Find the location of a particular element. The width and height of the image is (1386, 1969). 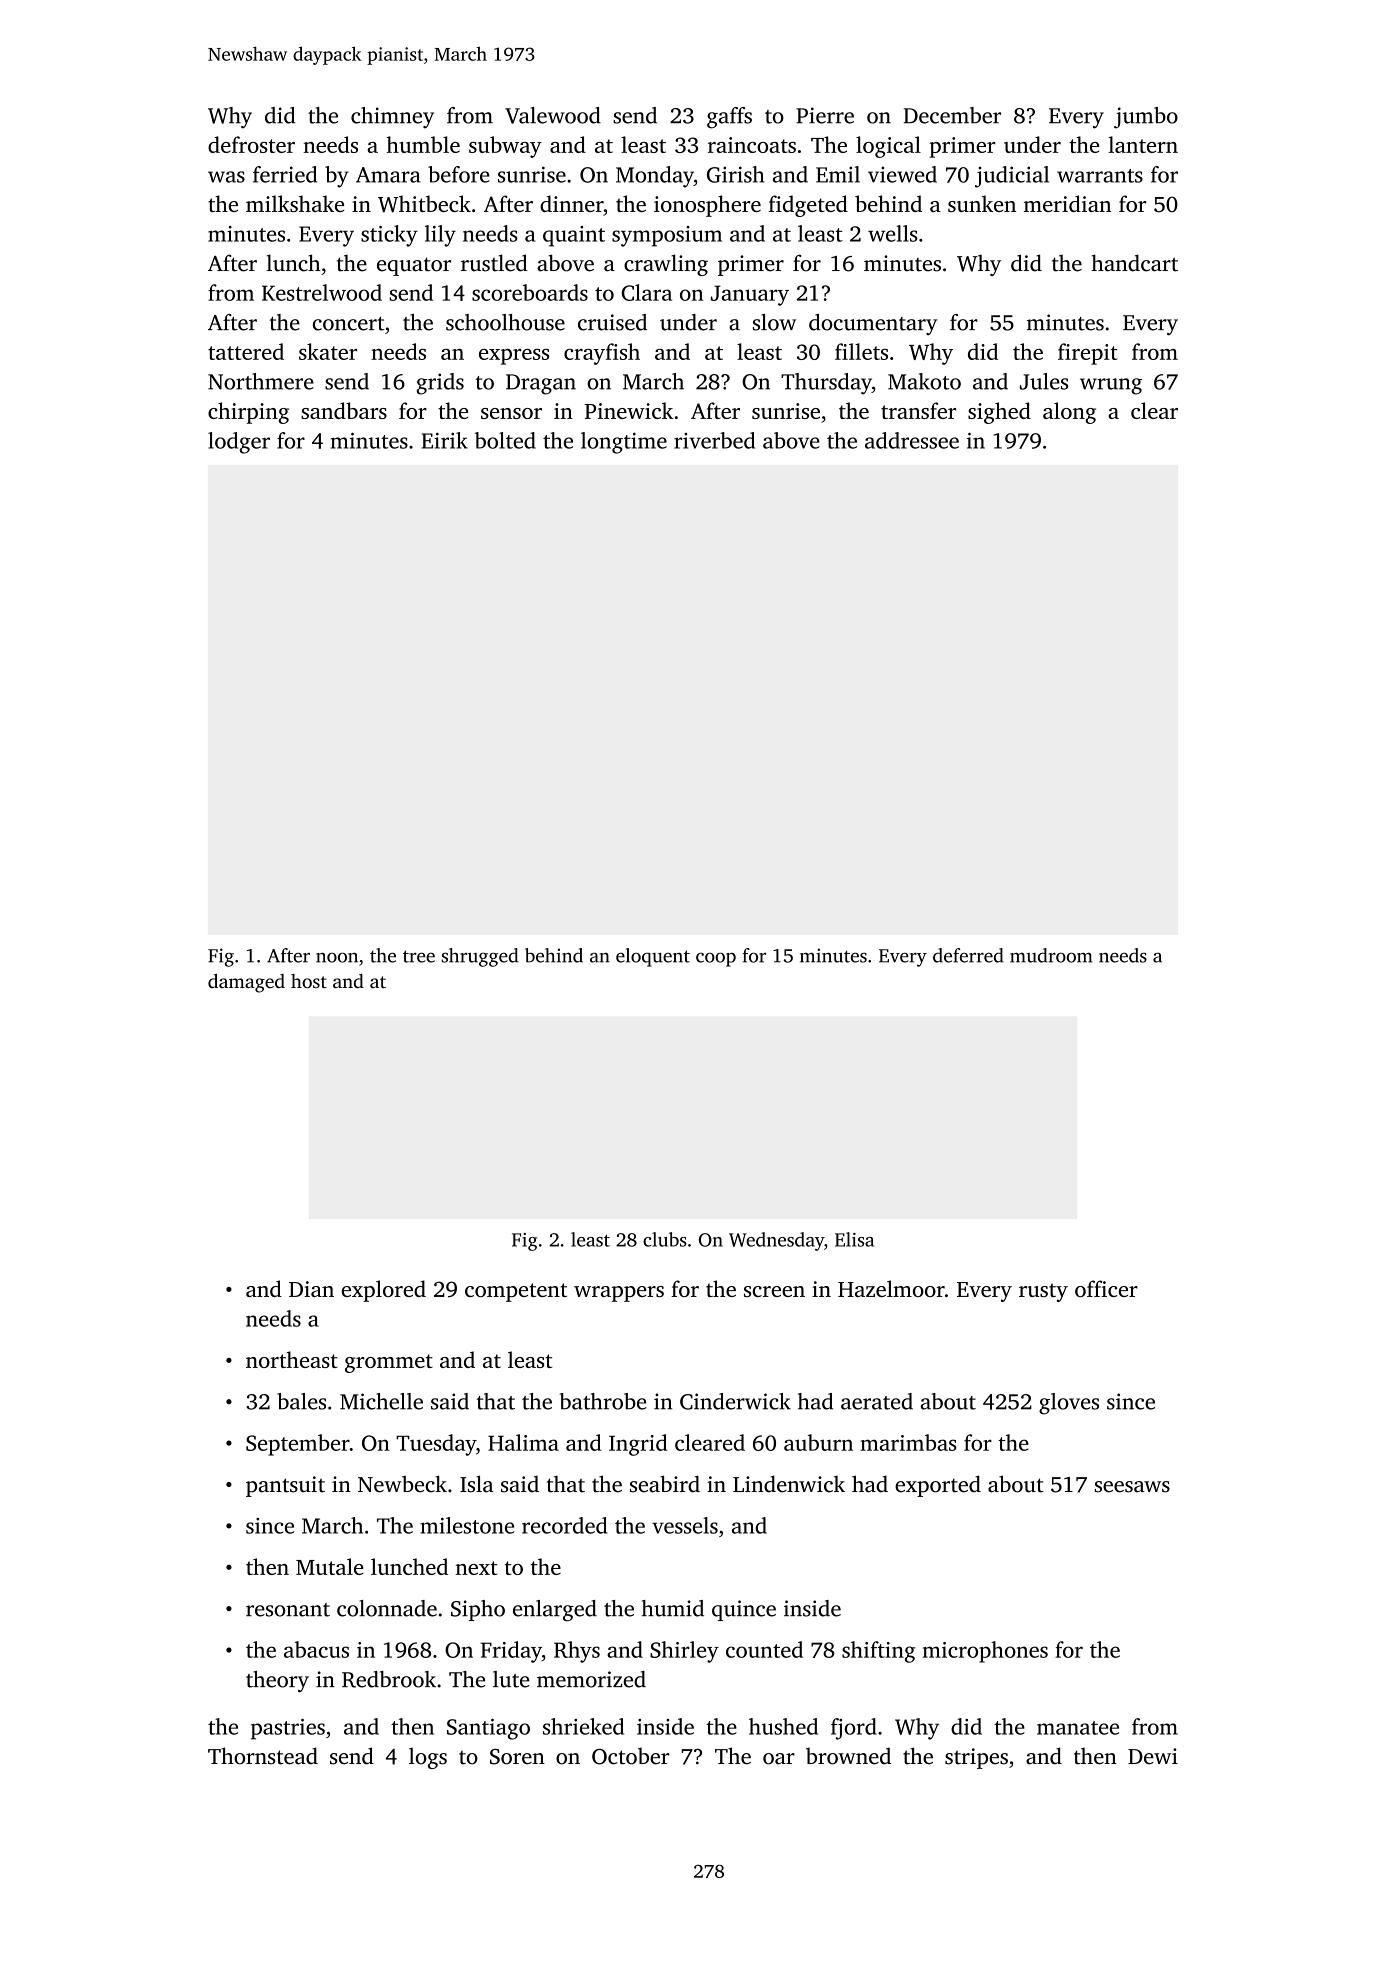

coop is located at coordinates (716, 959).
